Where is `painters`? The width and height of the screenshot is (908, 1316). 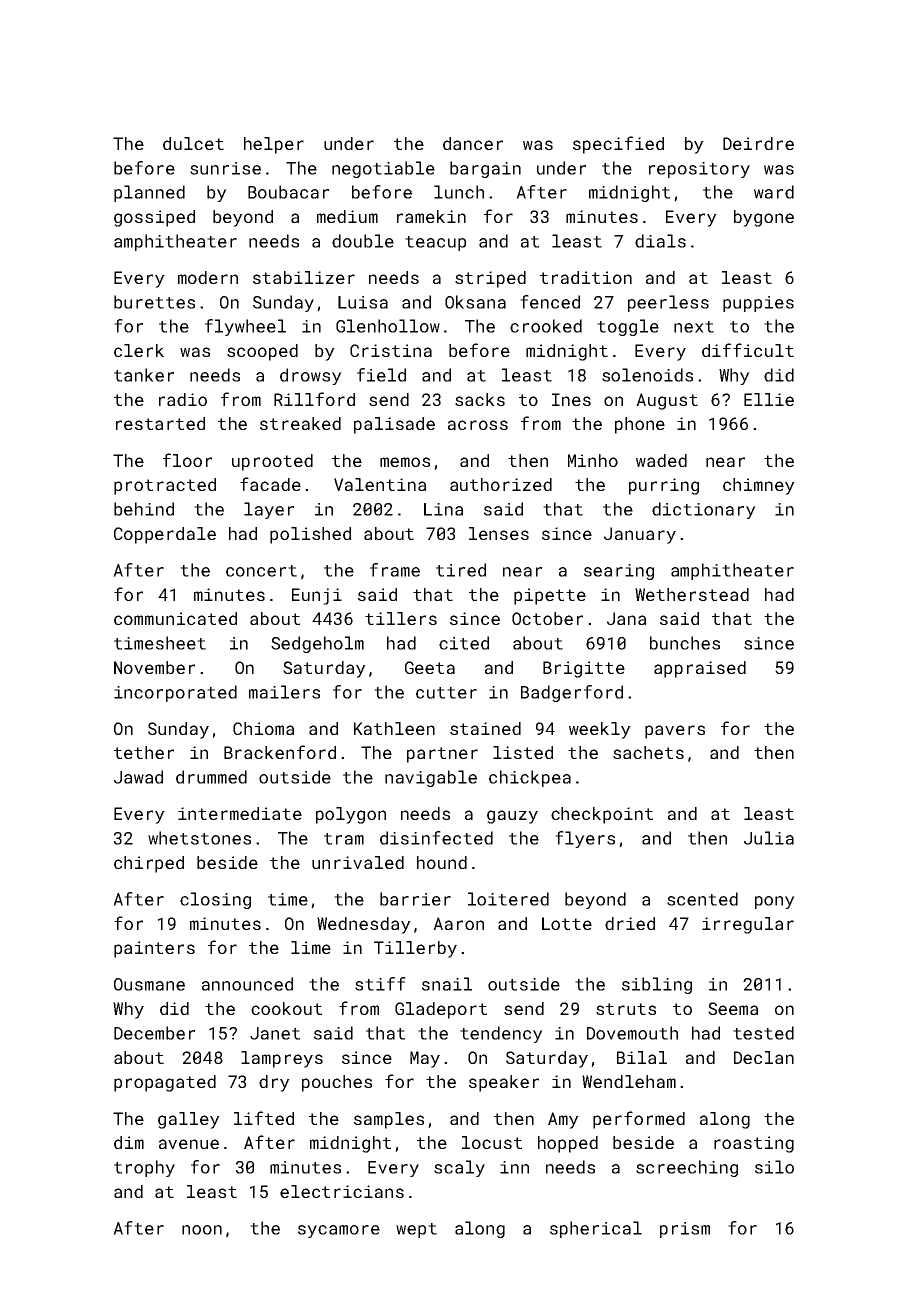 painters is located at coordinates (154, 949).
